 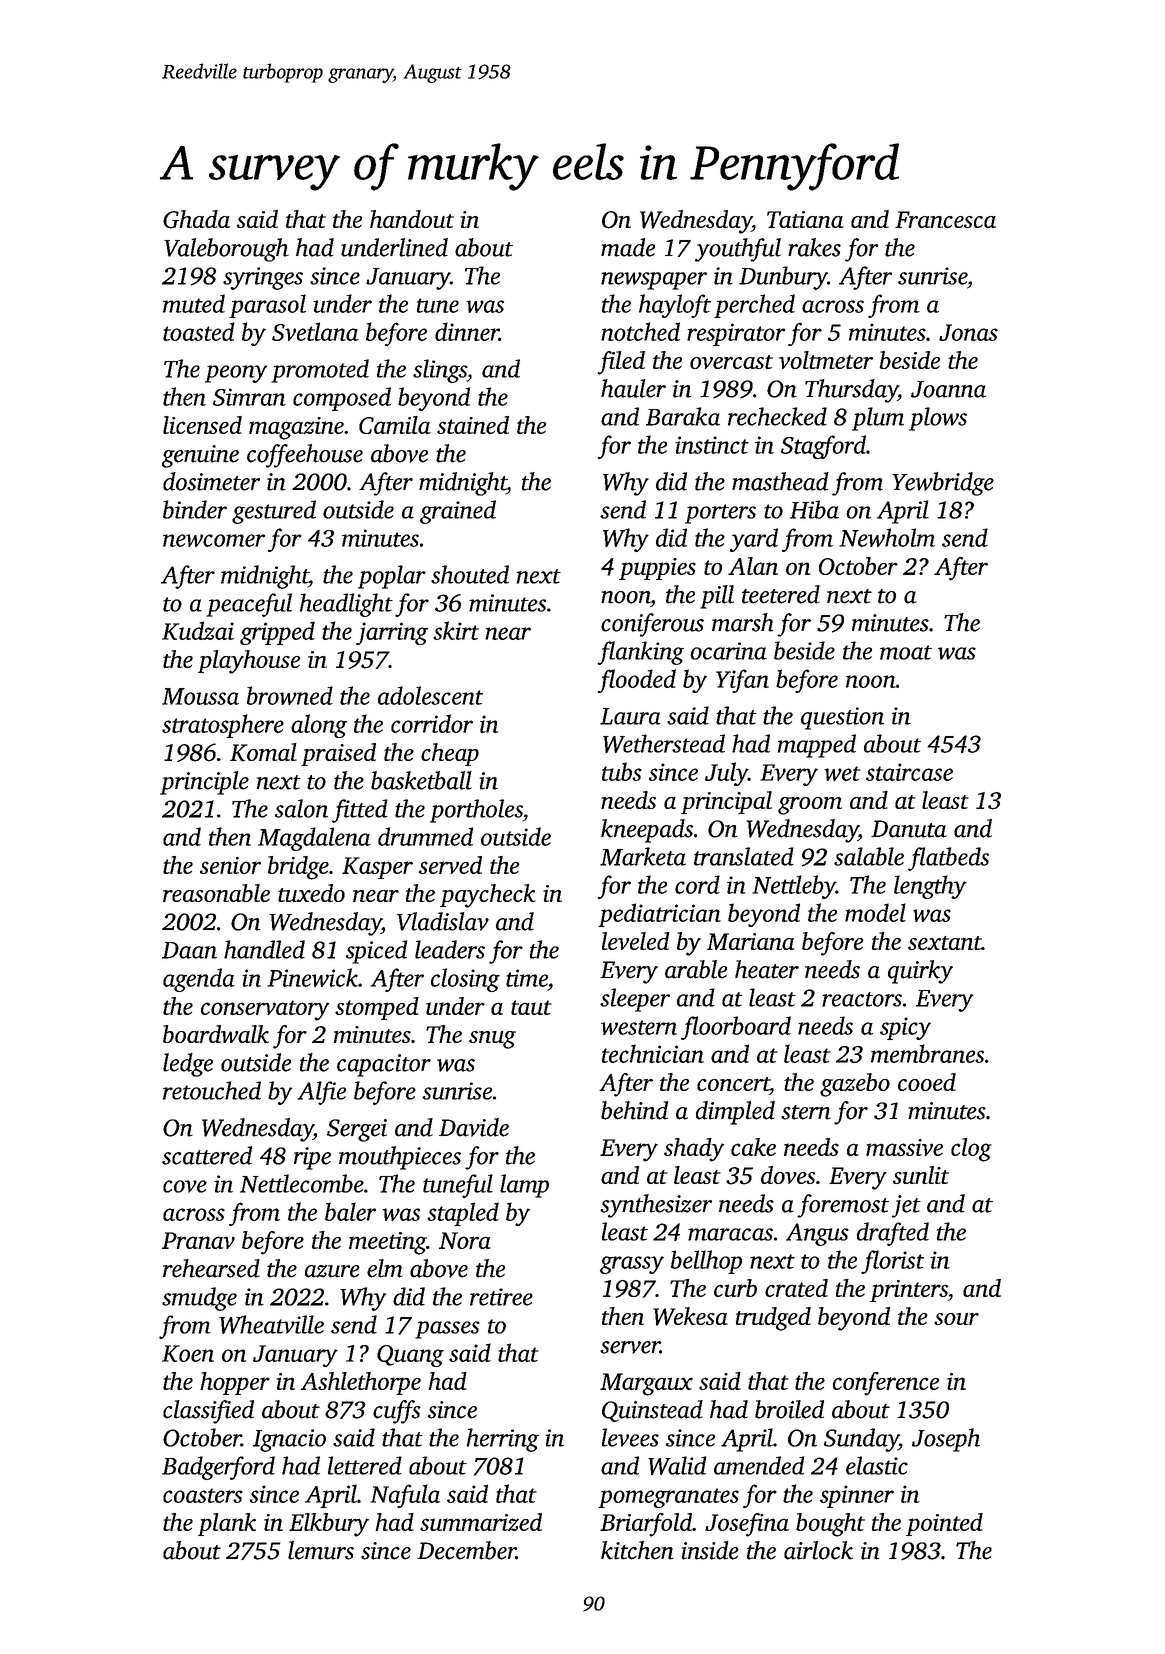 I want to click on Komal, so click(x=263, y=752).
